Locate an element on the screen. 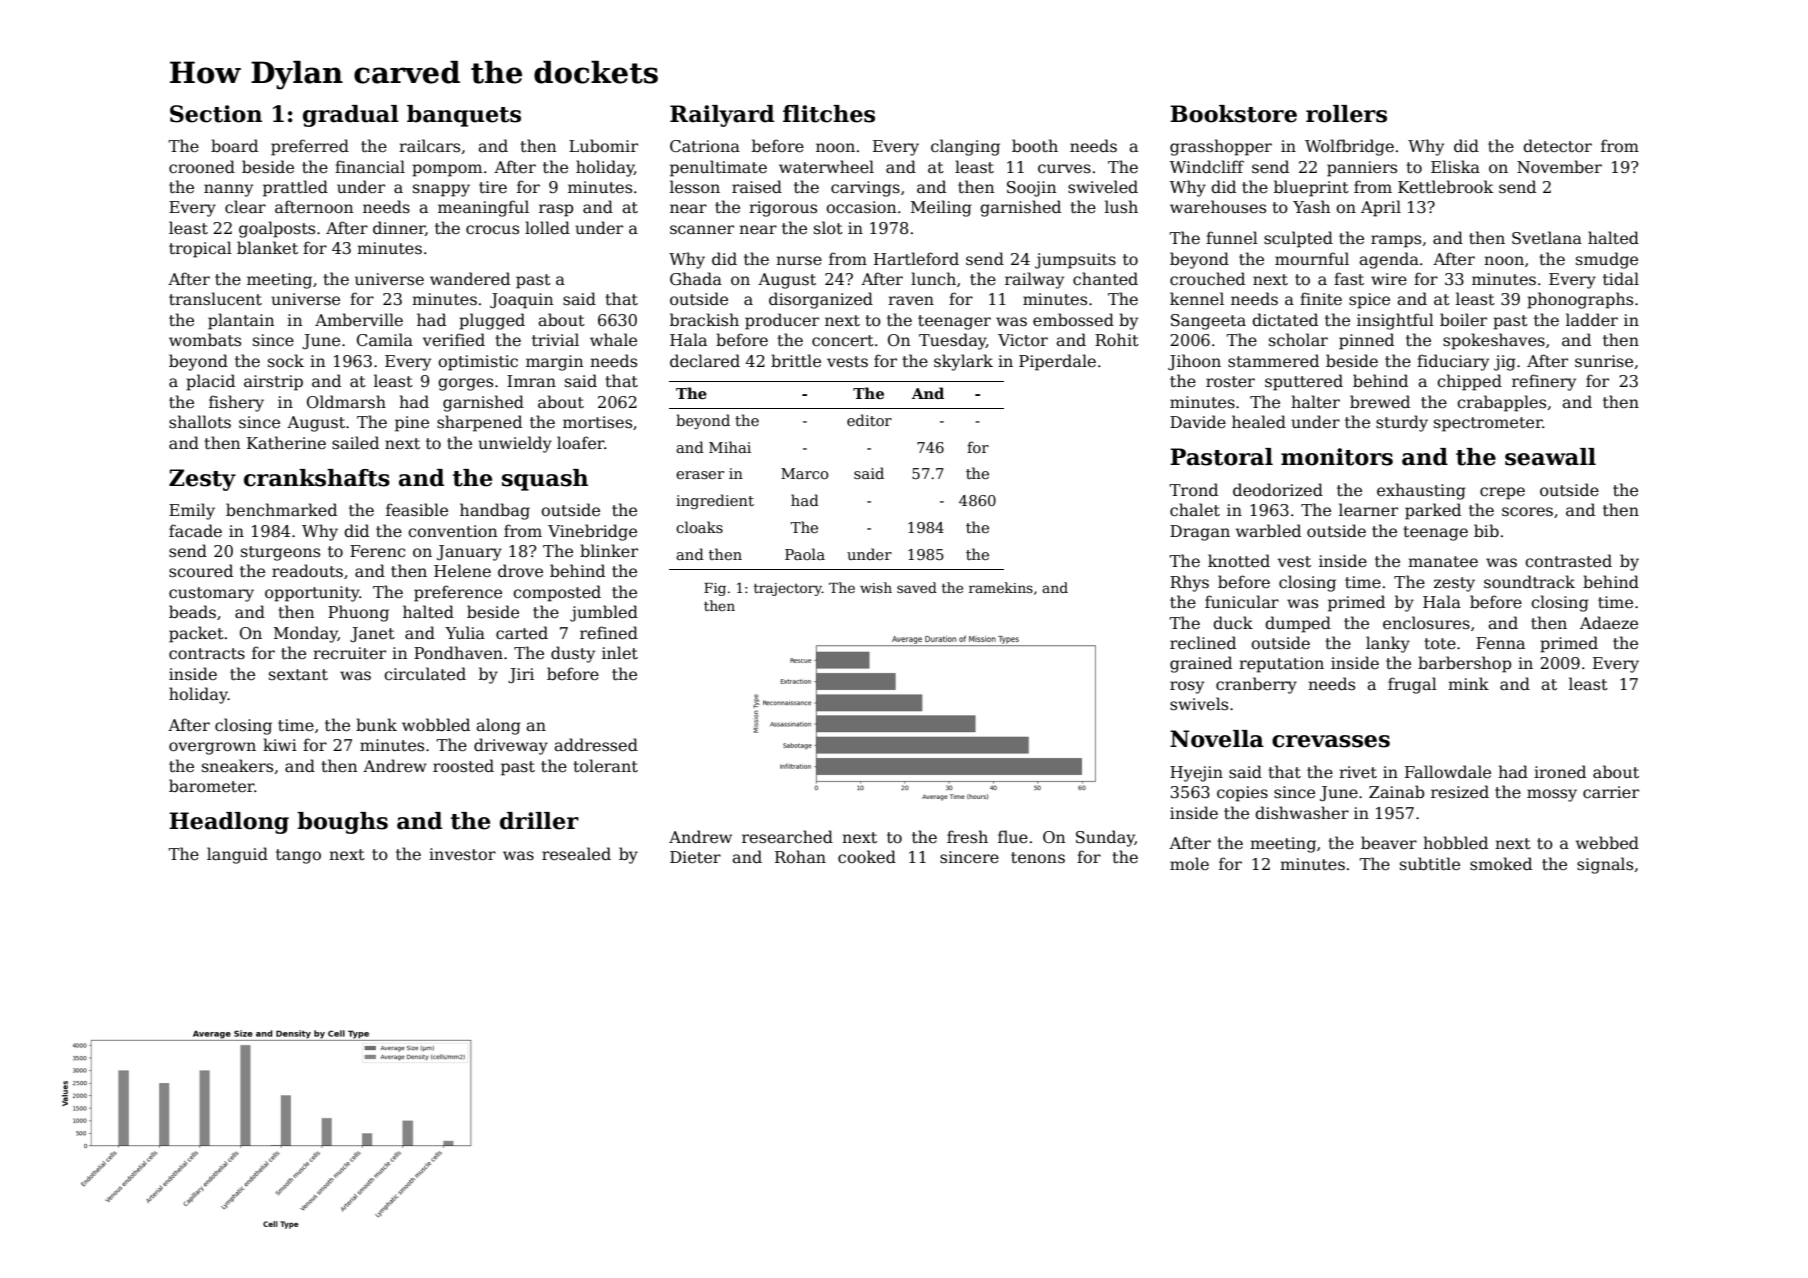 The image size is (1808, 1278). nurse is located at coordinates (799, 261).
